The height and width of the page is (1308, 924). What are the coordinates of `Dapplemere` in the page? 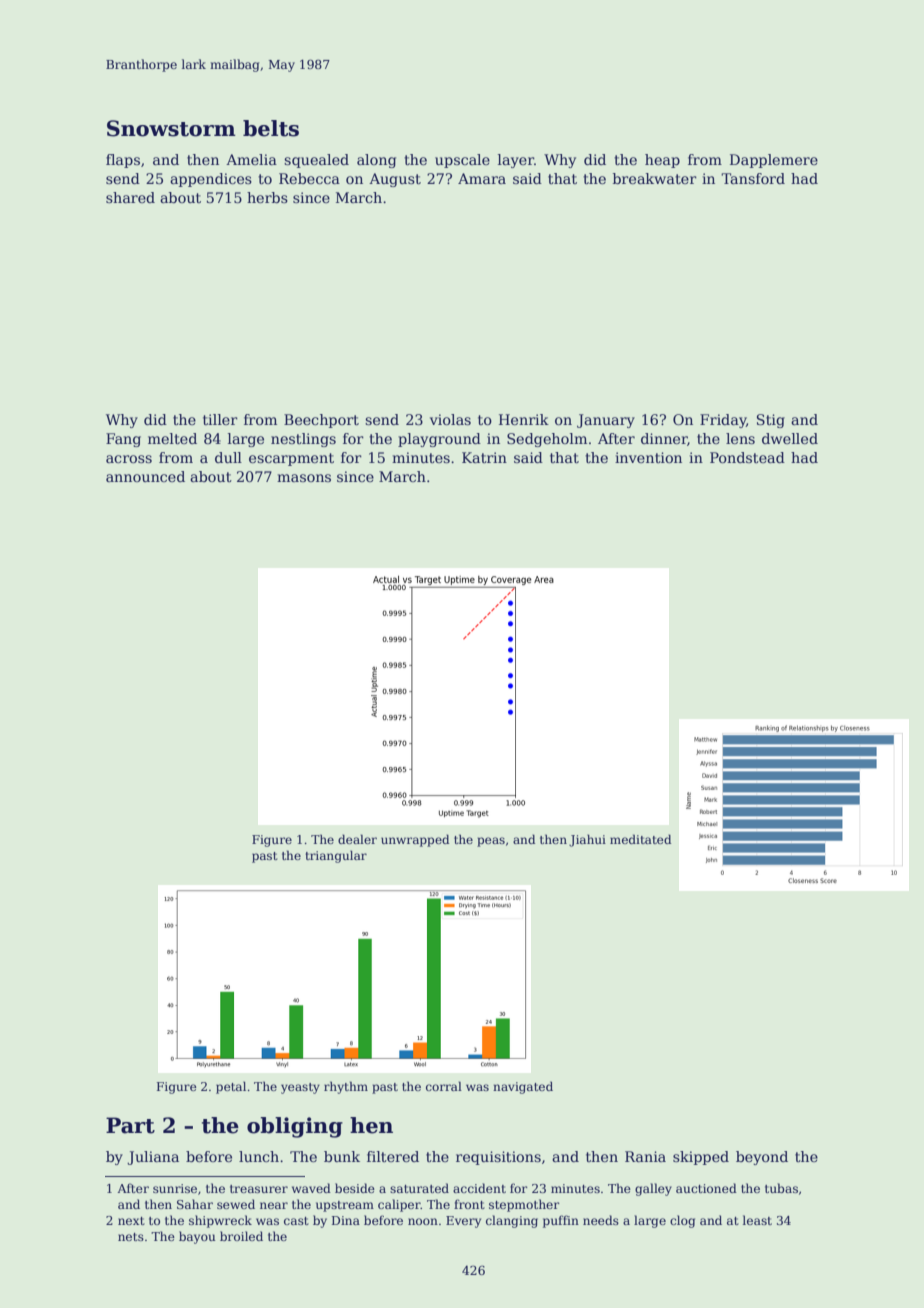 It's located at (774, 161).
